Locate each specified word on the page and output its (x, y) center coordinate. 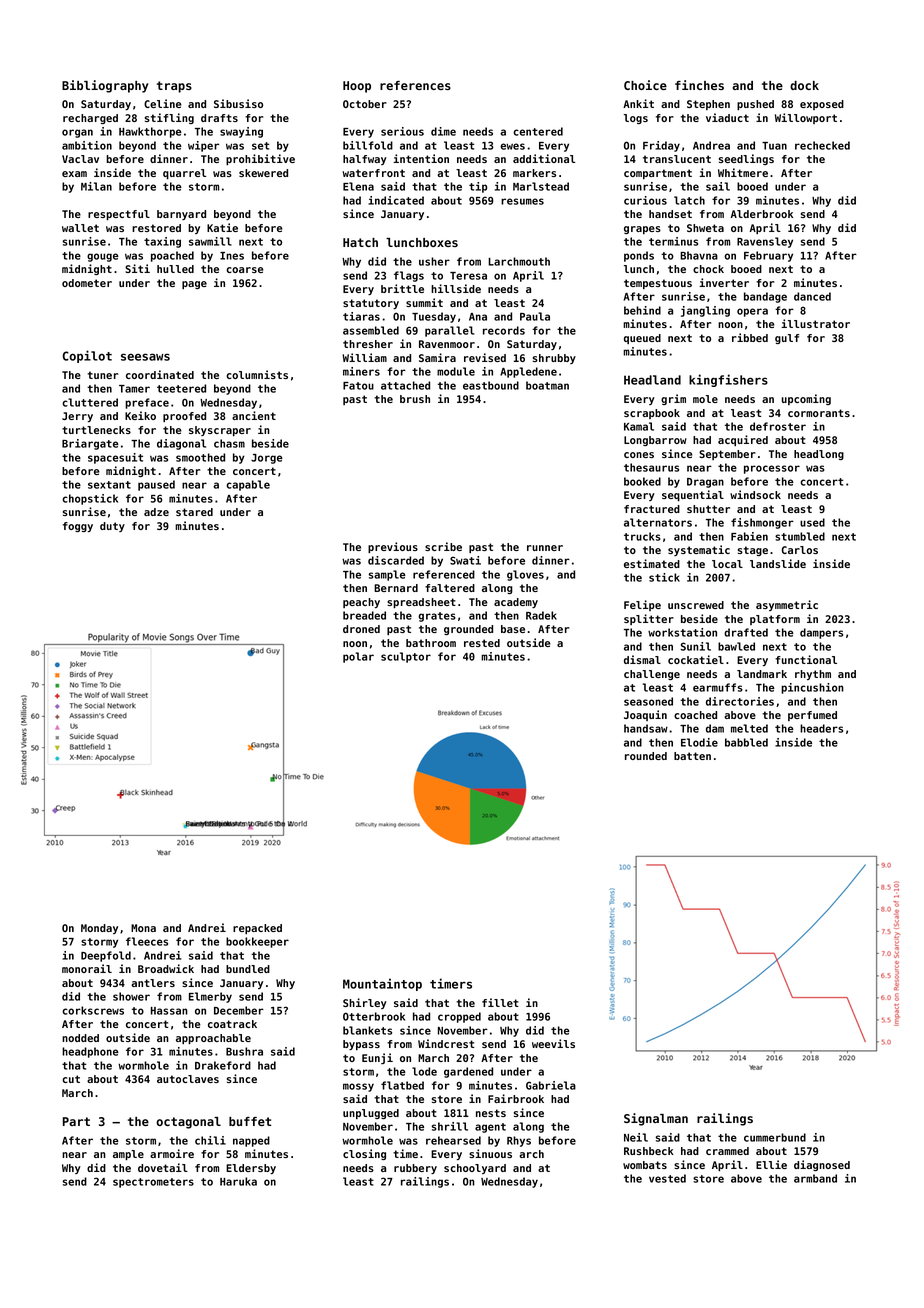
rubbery (415, 1169)
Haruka (238, 1181)
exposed (822, 105)
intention (421, 158)
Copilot (87, 356)
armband (815, 1178)
